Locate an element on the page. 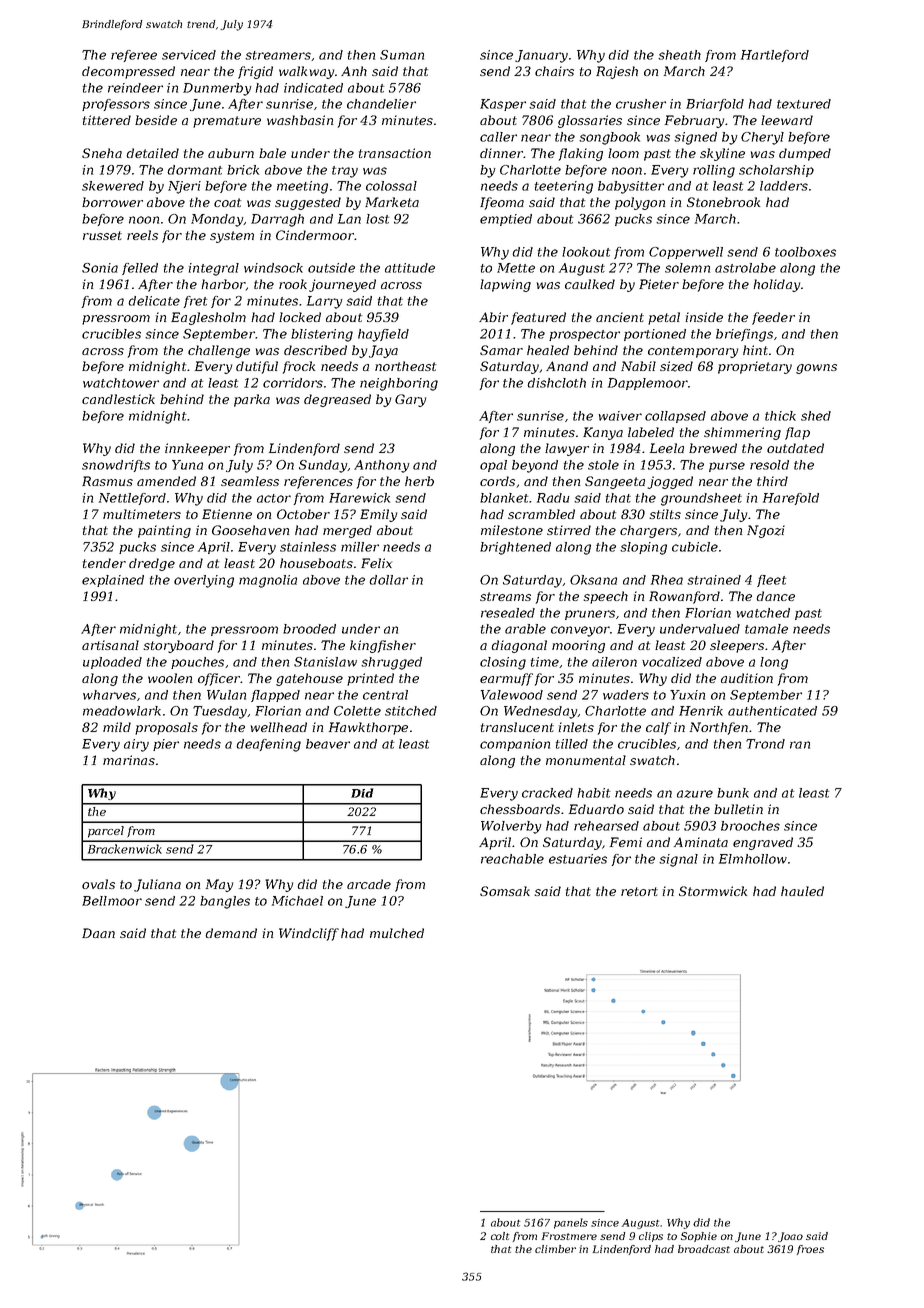 The height and width of the page is (1308, 924). Suman is located at coordinates (402, 55).
